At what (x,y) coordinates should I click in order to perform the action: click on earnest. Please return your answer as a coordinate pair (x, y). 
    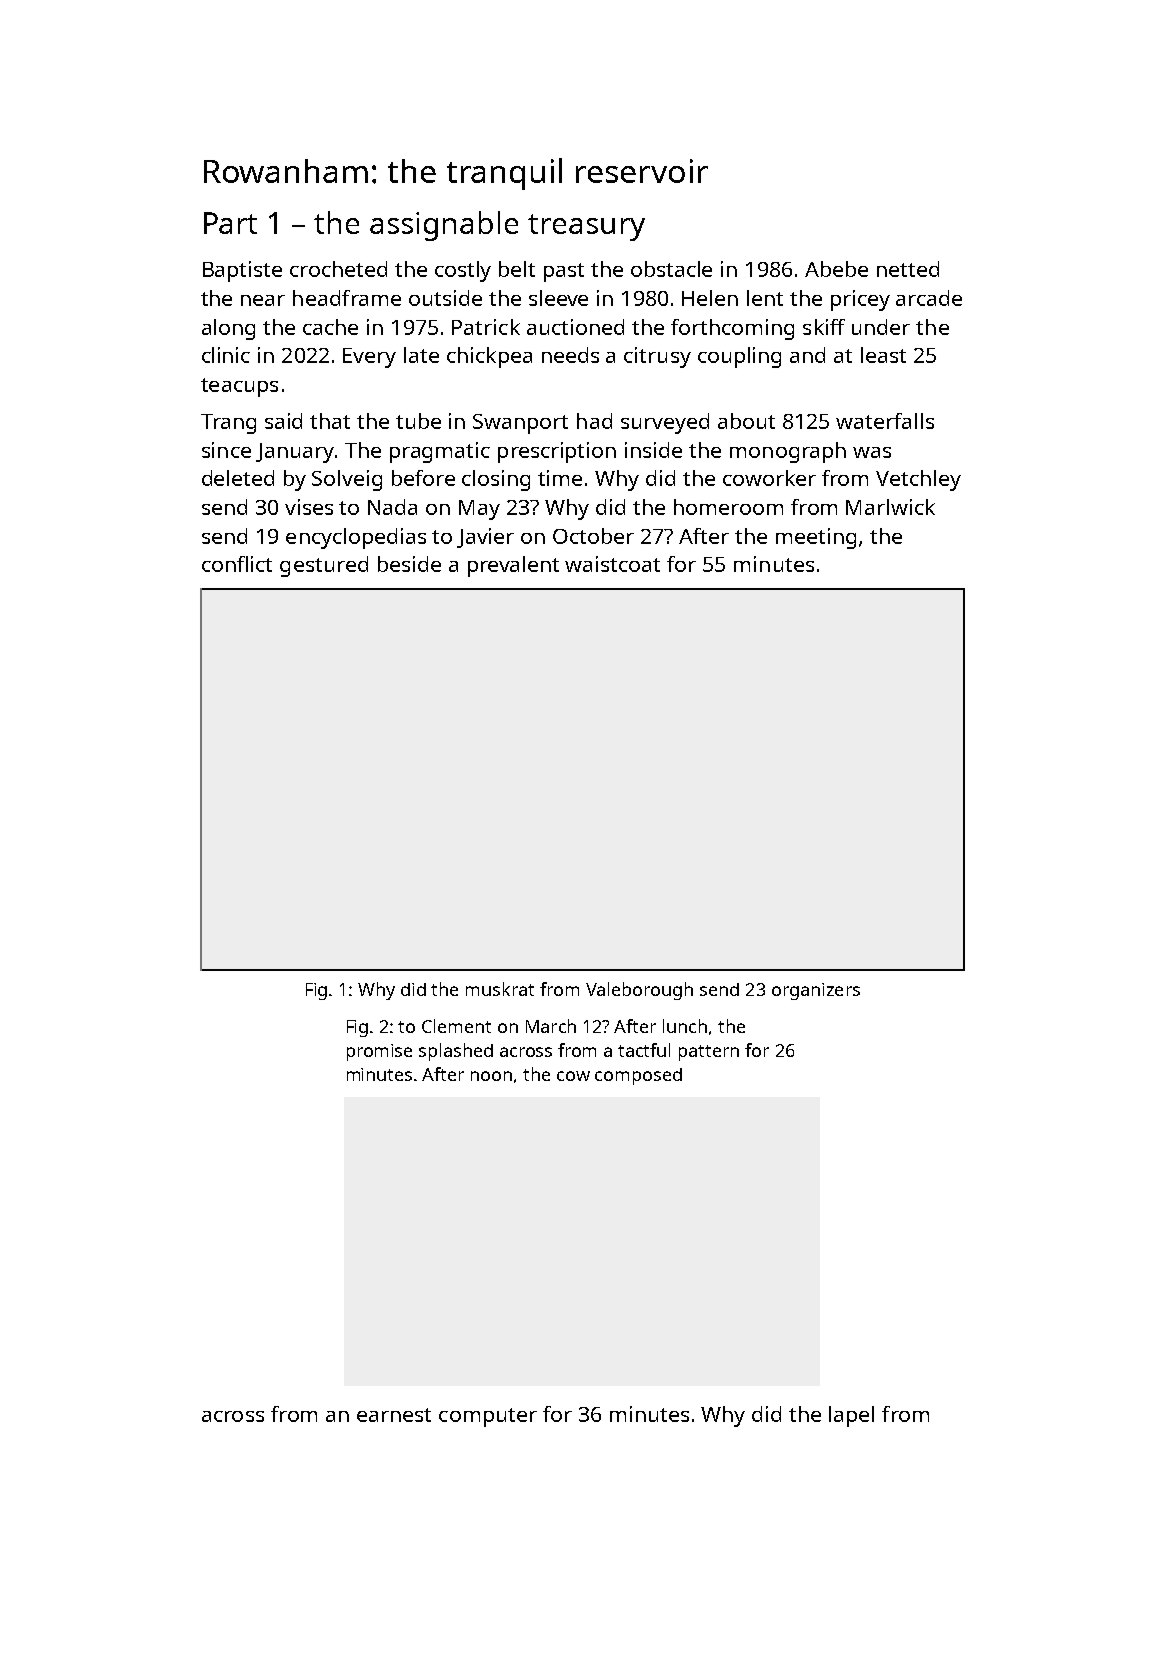
    Looking at the image, I should click on (394, 1415).
